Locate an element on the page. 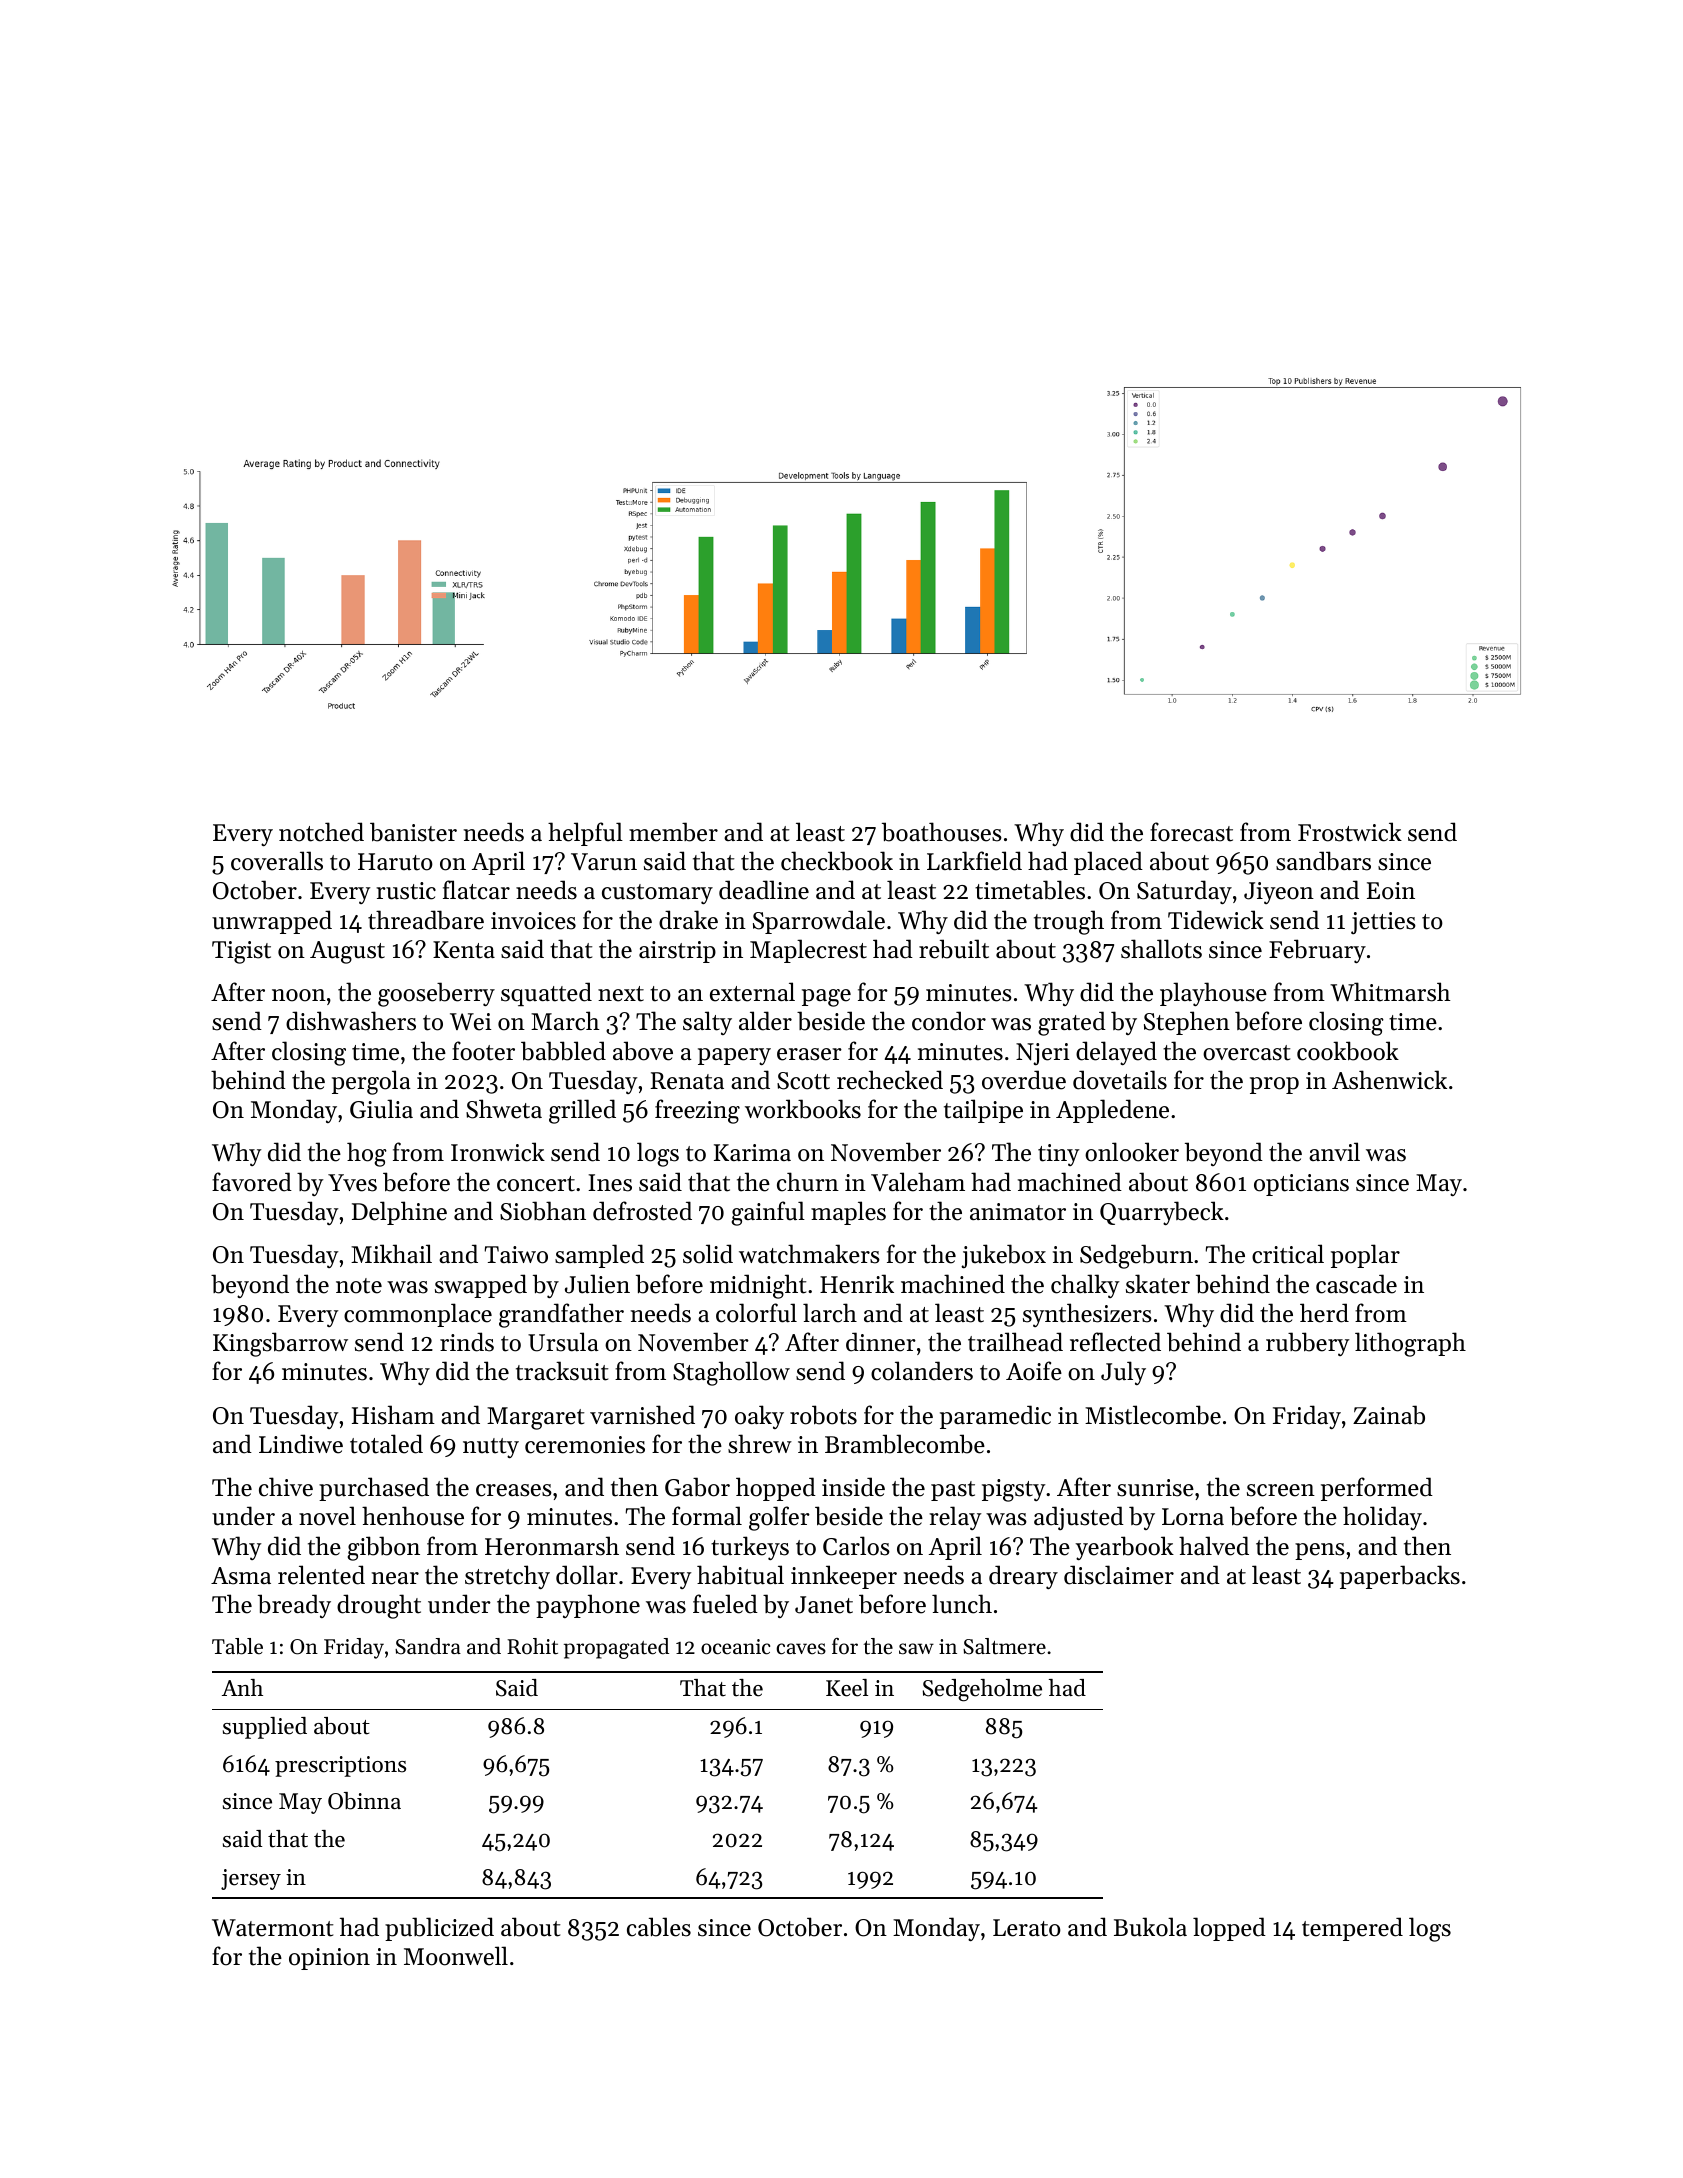 The height and width of the page is (2178, 1683). Sandra is located at coordinates (428, 1646).
